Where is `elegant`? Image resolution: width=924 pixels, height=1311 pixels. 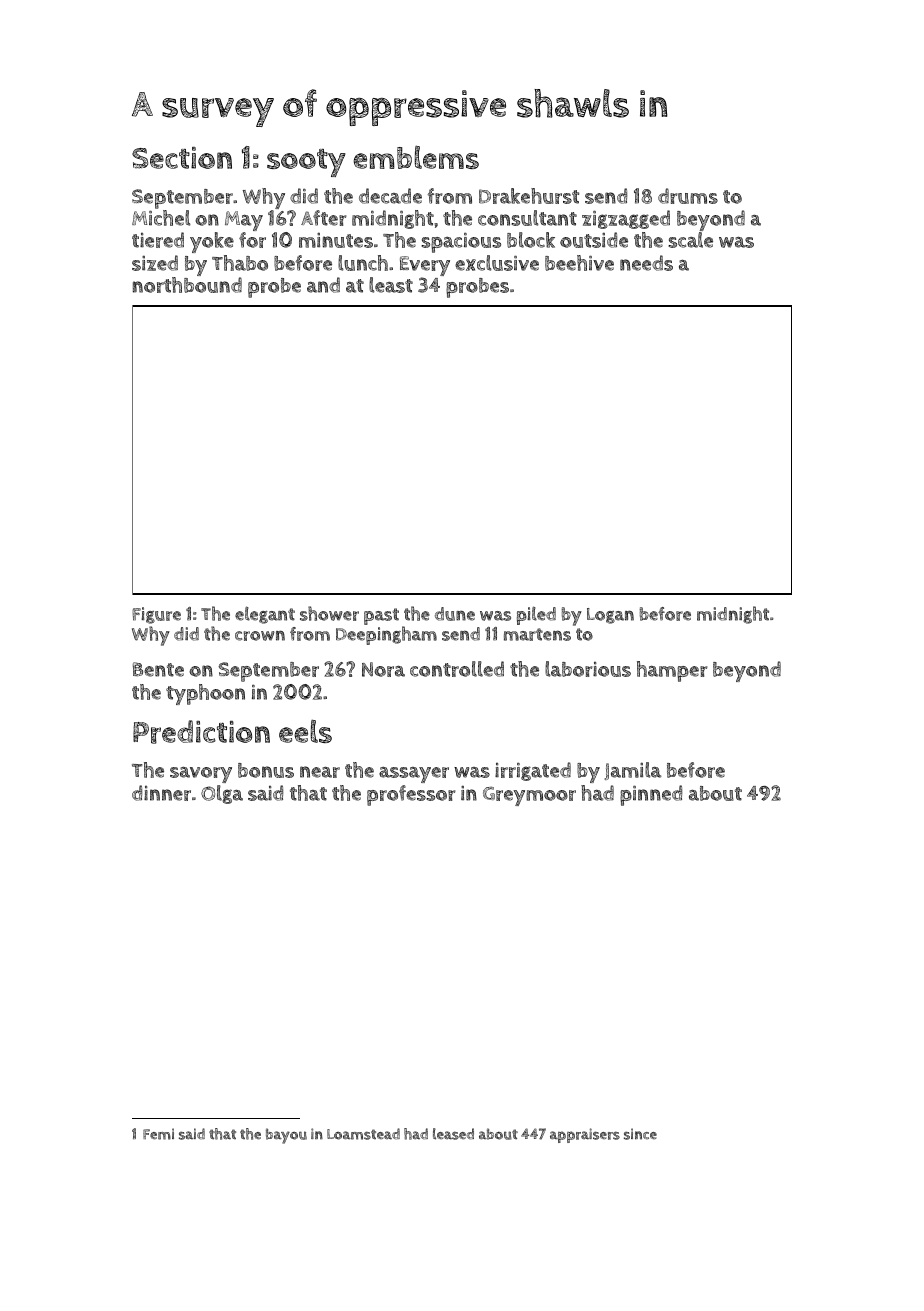 elegant is located at coordinates (265, 615).
